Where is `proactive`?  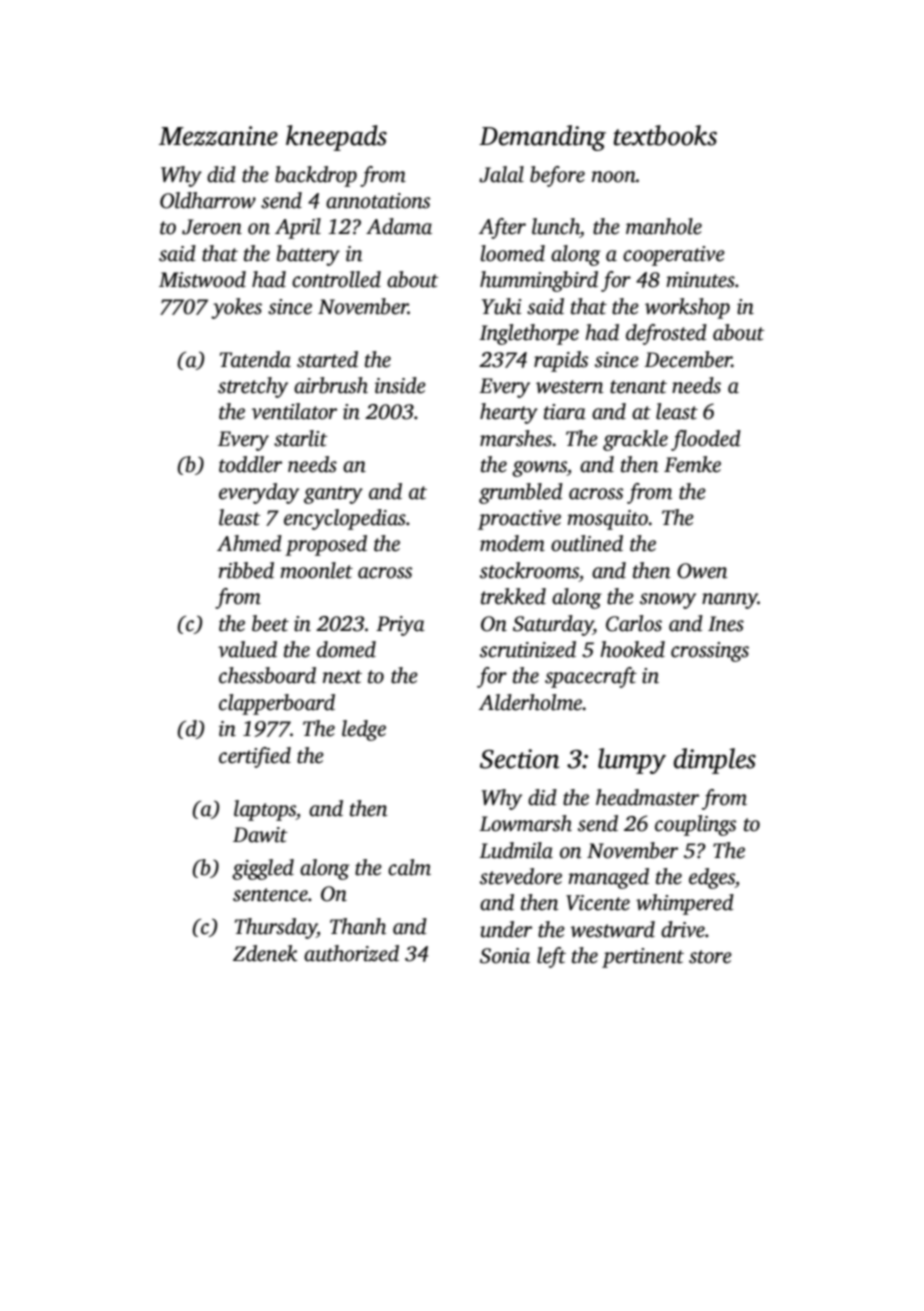
proactive is located at coordinates (519, 520).
